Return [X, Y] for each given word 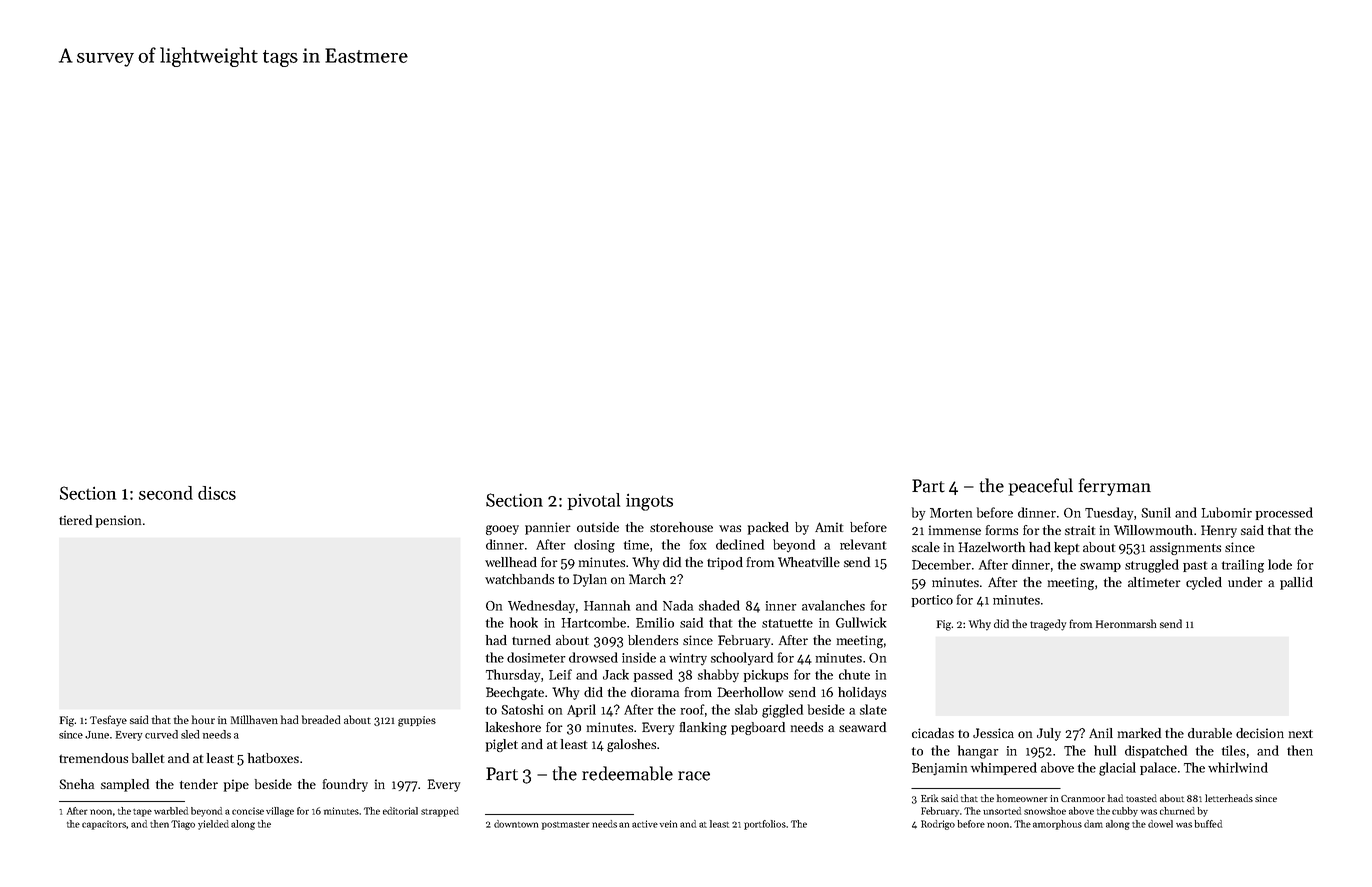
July [1049, 734]
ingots [649, 502]
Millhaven [254, 719]
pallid [1296, 583]
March [647, 579]
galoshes [631, 745]
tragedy [1048, 625]
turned [531, 640]
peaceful [1041, 487]
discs [217, 493]
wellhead [511, 562]
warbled [171, 811]
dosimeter [536, 657]
